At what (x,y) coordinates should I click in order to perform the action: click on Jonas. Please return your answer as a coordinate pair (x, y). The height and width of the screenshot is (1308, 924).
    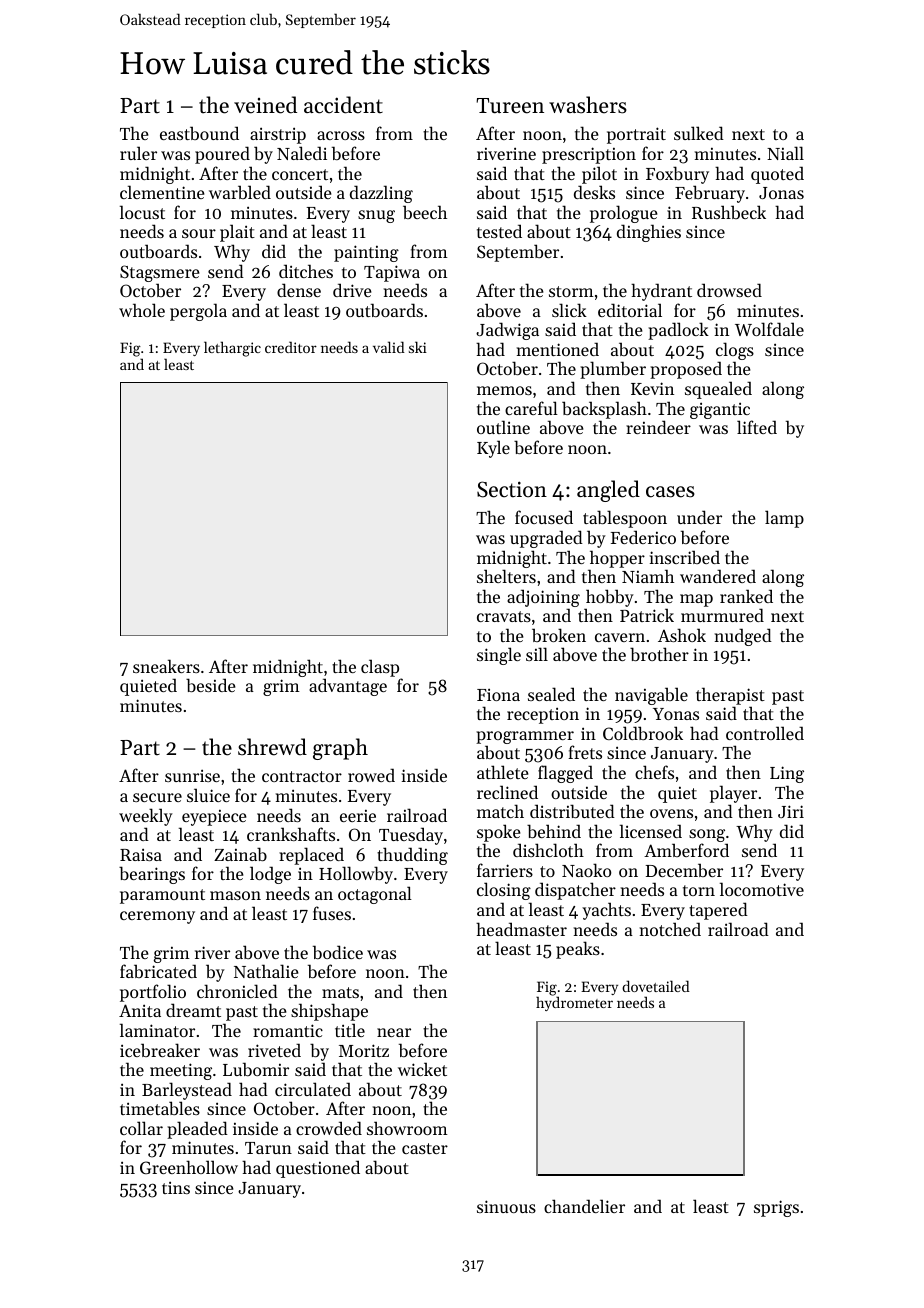
    Looking at the image, I should click on (781, 193).
